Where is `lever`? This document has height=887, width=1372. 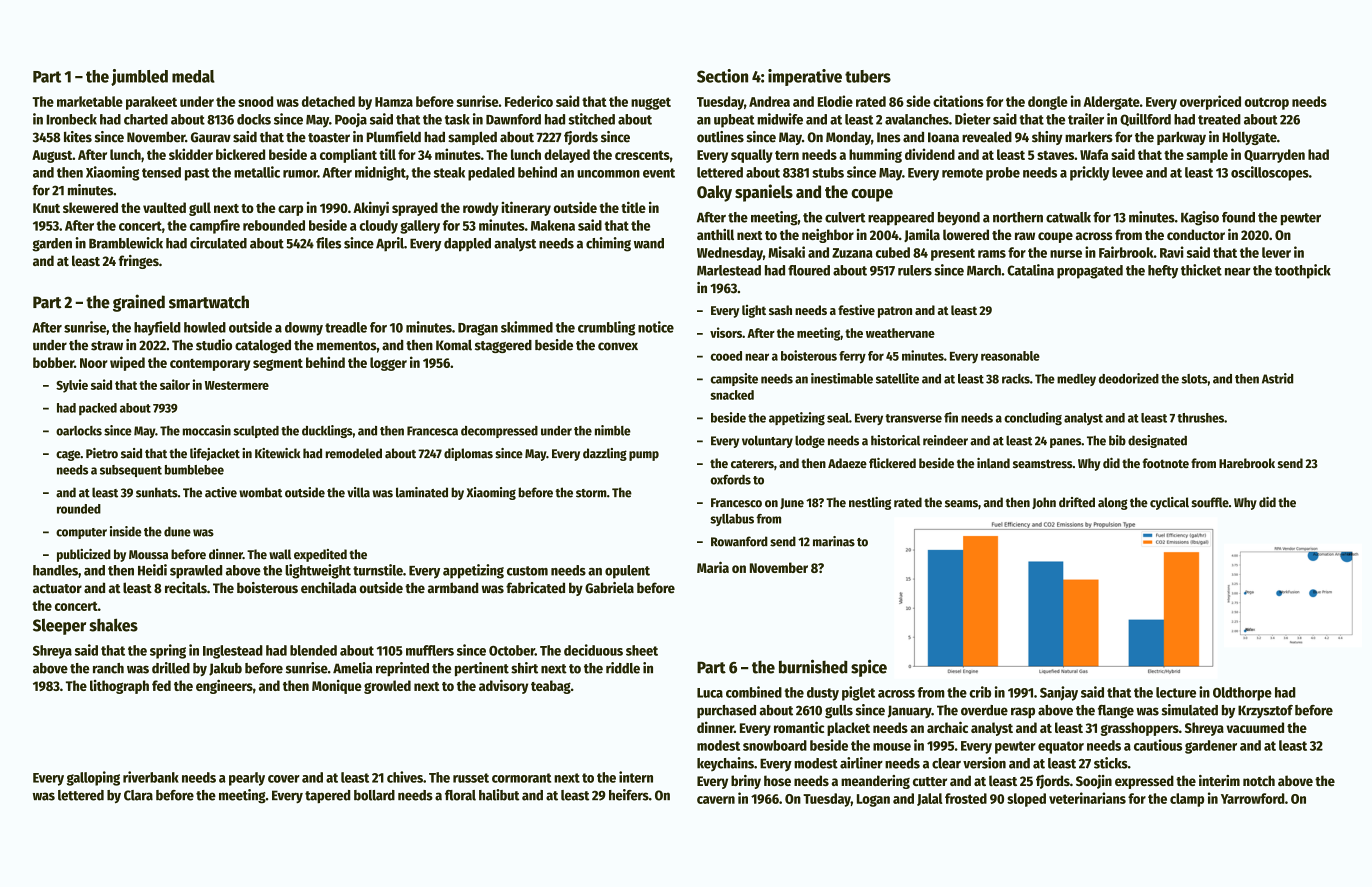 lever is located at coordinates (1276, 252).
